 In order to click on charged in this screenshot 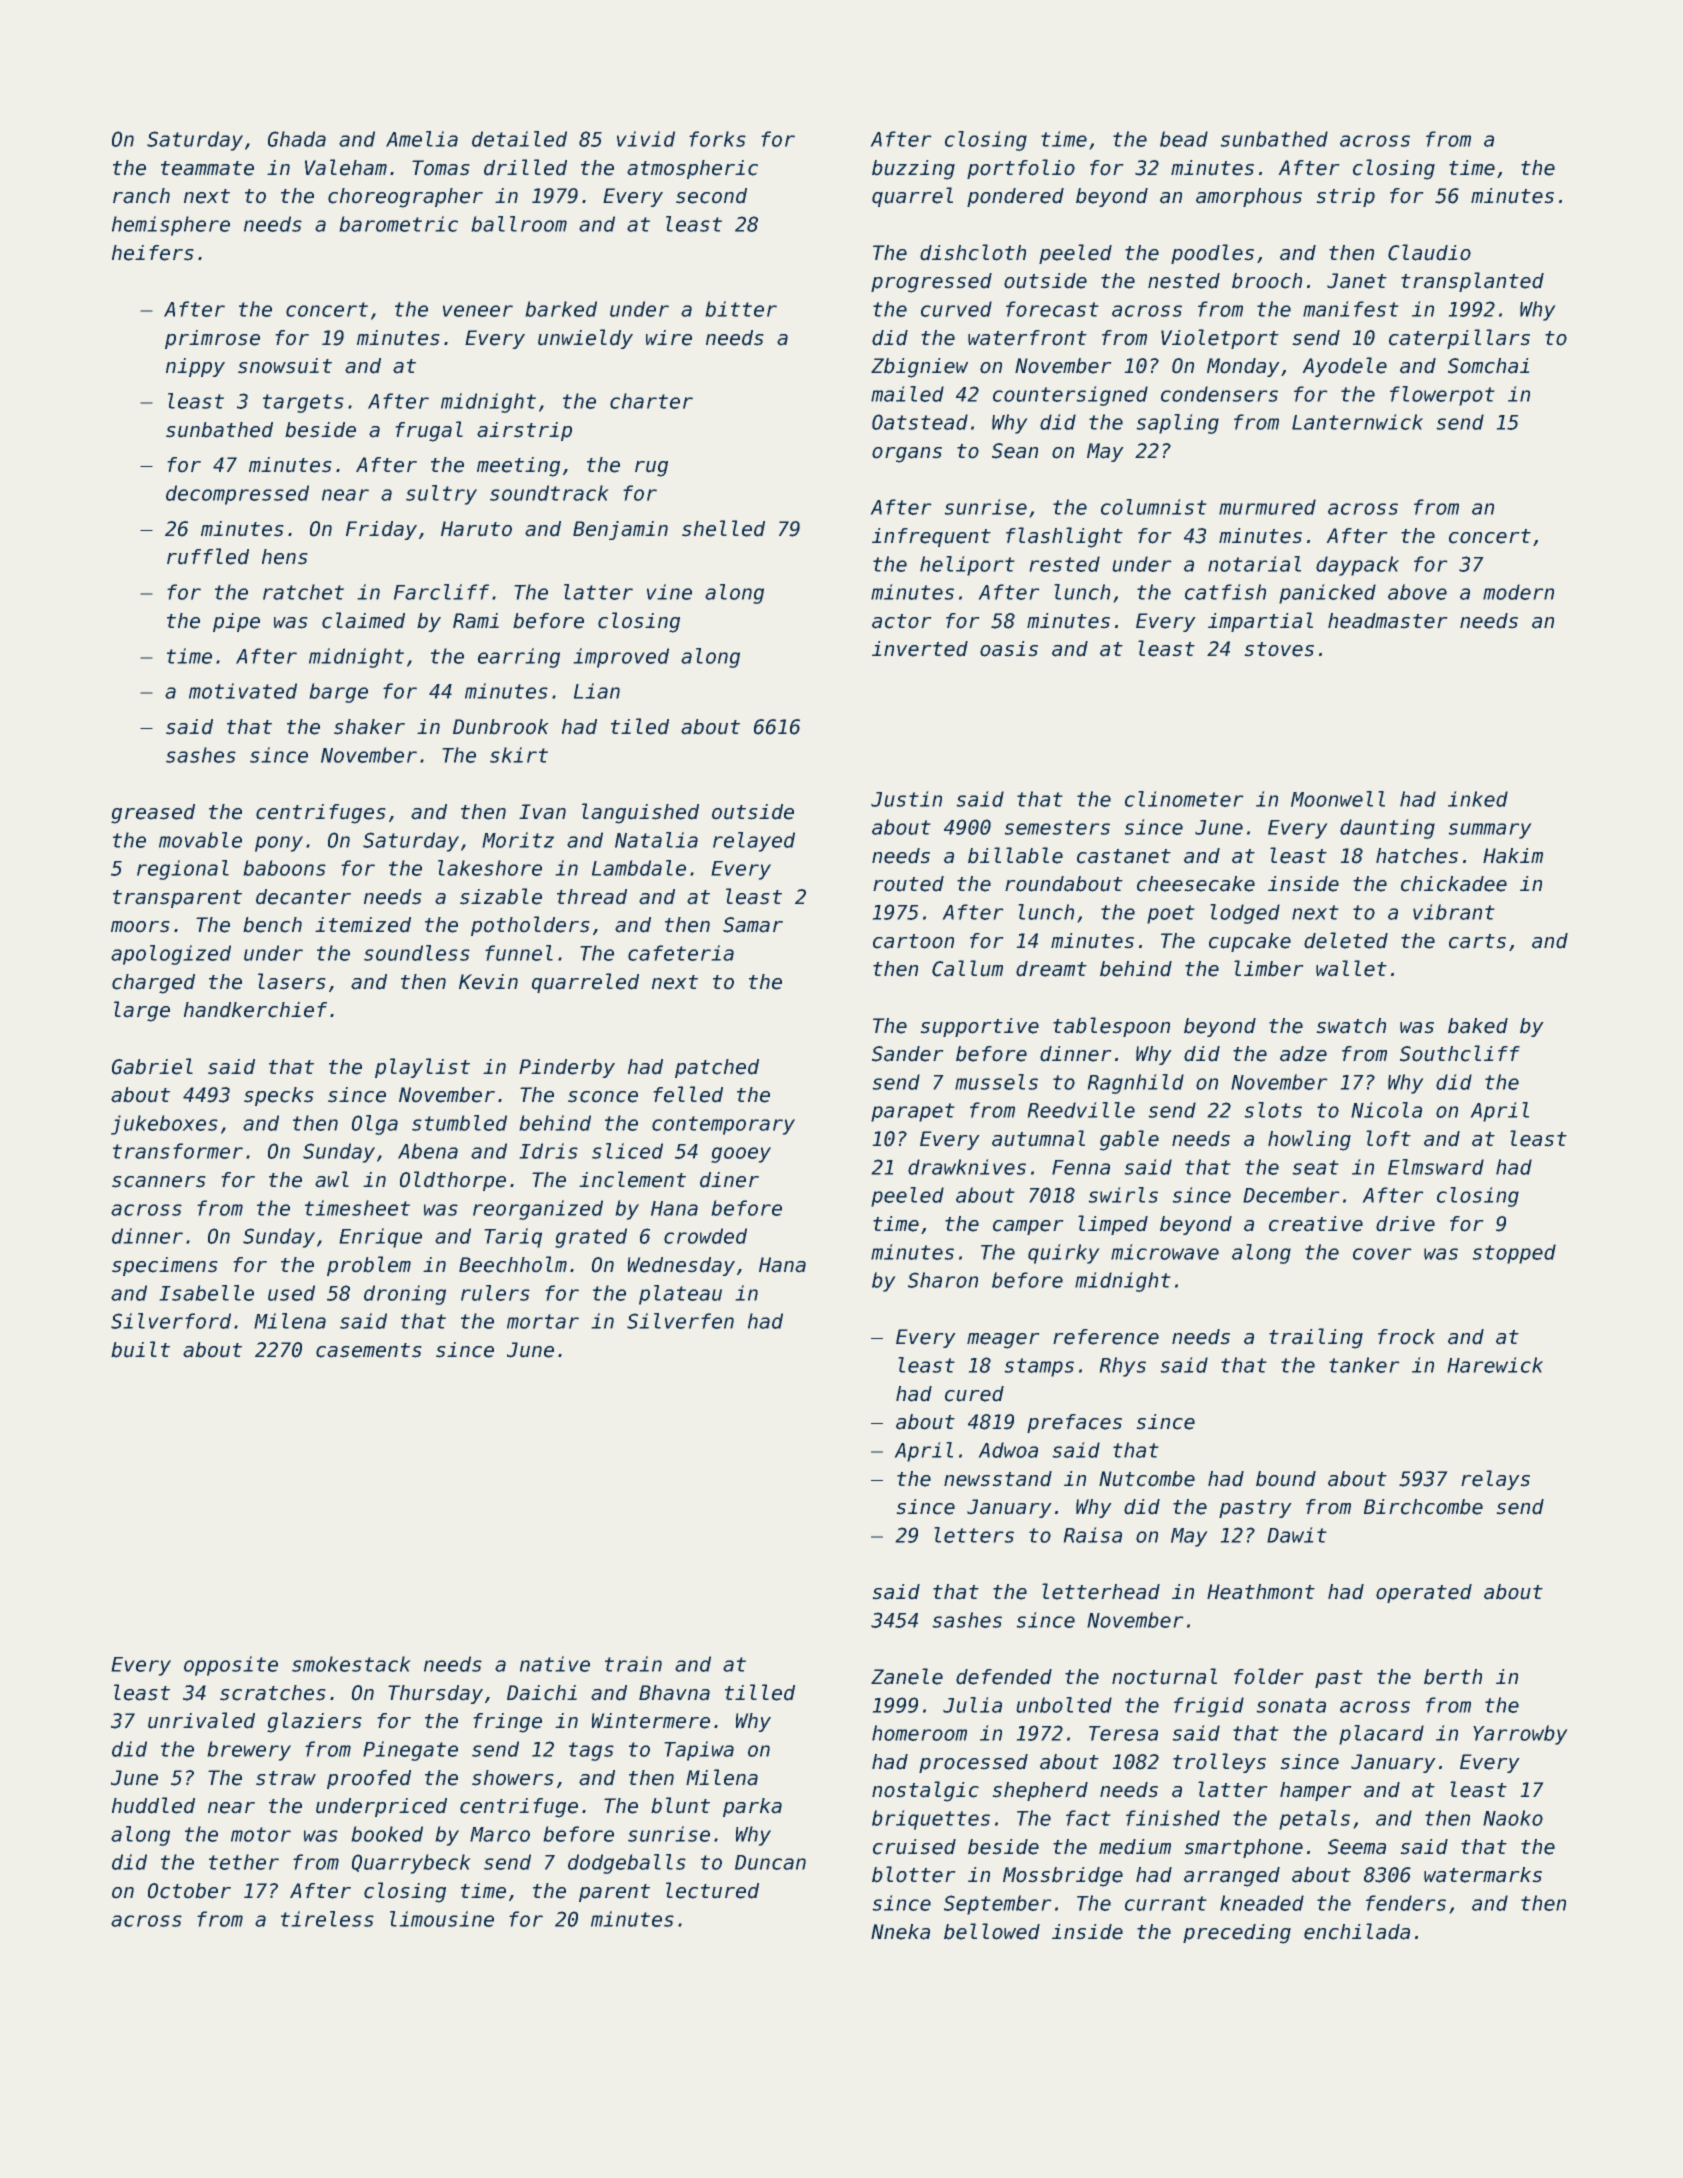, I will do `click(153, 984)`.
